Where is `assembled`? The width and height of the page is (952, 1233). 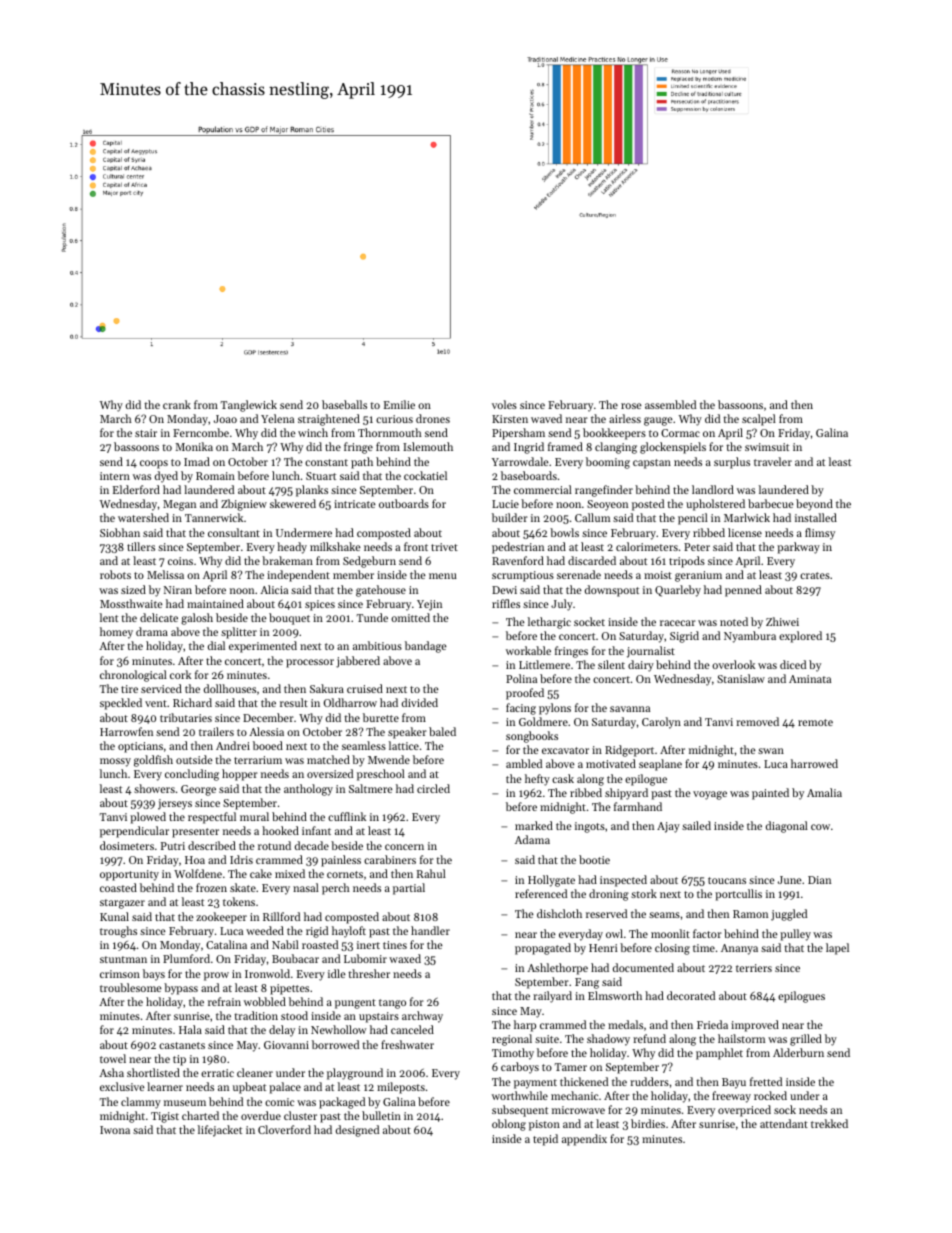
assembled is located at coordinates (670, 404).
